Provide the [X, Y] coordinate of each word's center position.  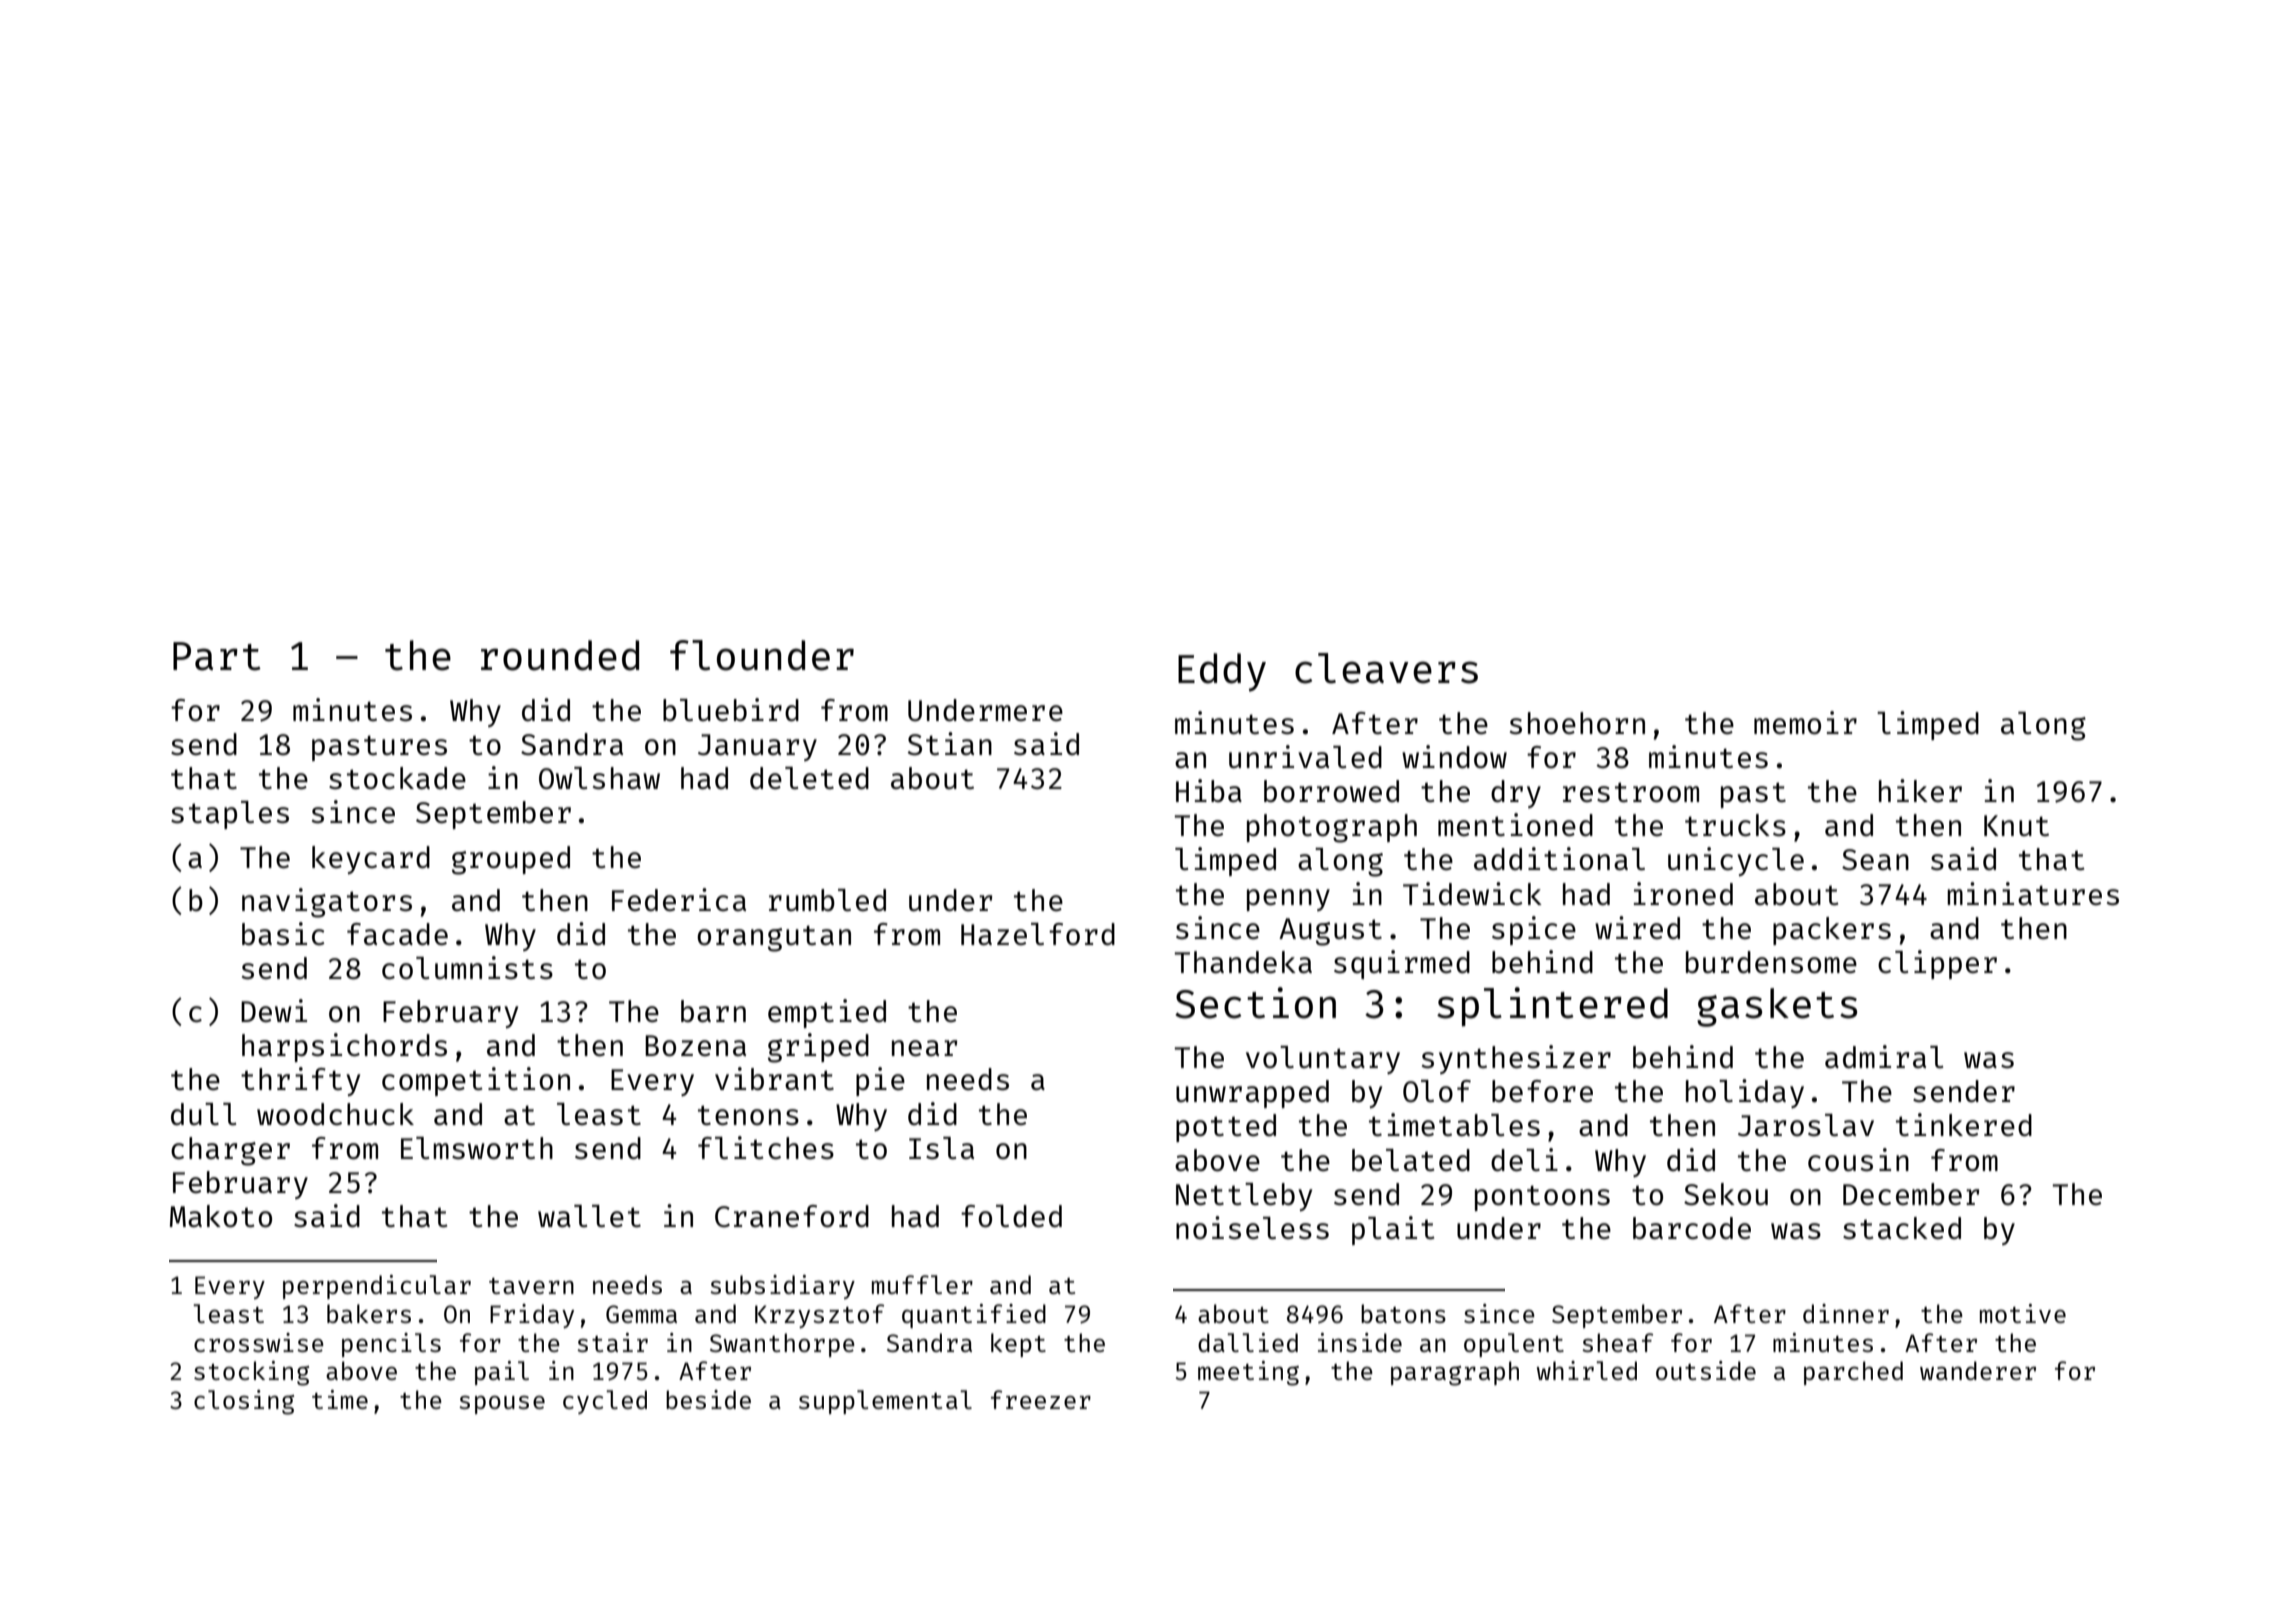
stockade [397, 778]
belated [1411, 1160]
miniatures [2033, 893]
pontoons [1542, 1198]
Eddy [1222, 672]
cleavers [1386, 668]
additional [1559, 859]
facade [397, 934]
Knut [2016, 825]
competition [476, 1081]
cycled [605, 1402]
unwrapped [1252, 1094]
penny [1288, 900]
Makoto [221, 1216]
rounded [560, 655]
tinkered [1964, 1124]
